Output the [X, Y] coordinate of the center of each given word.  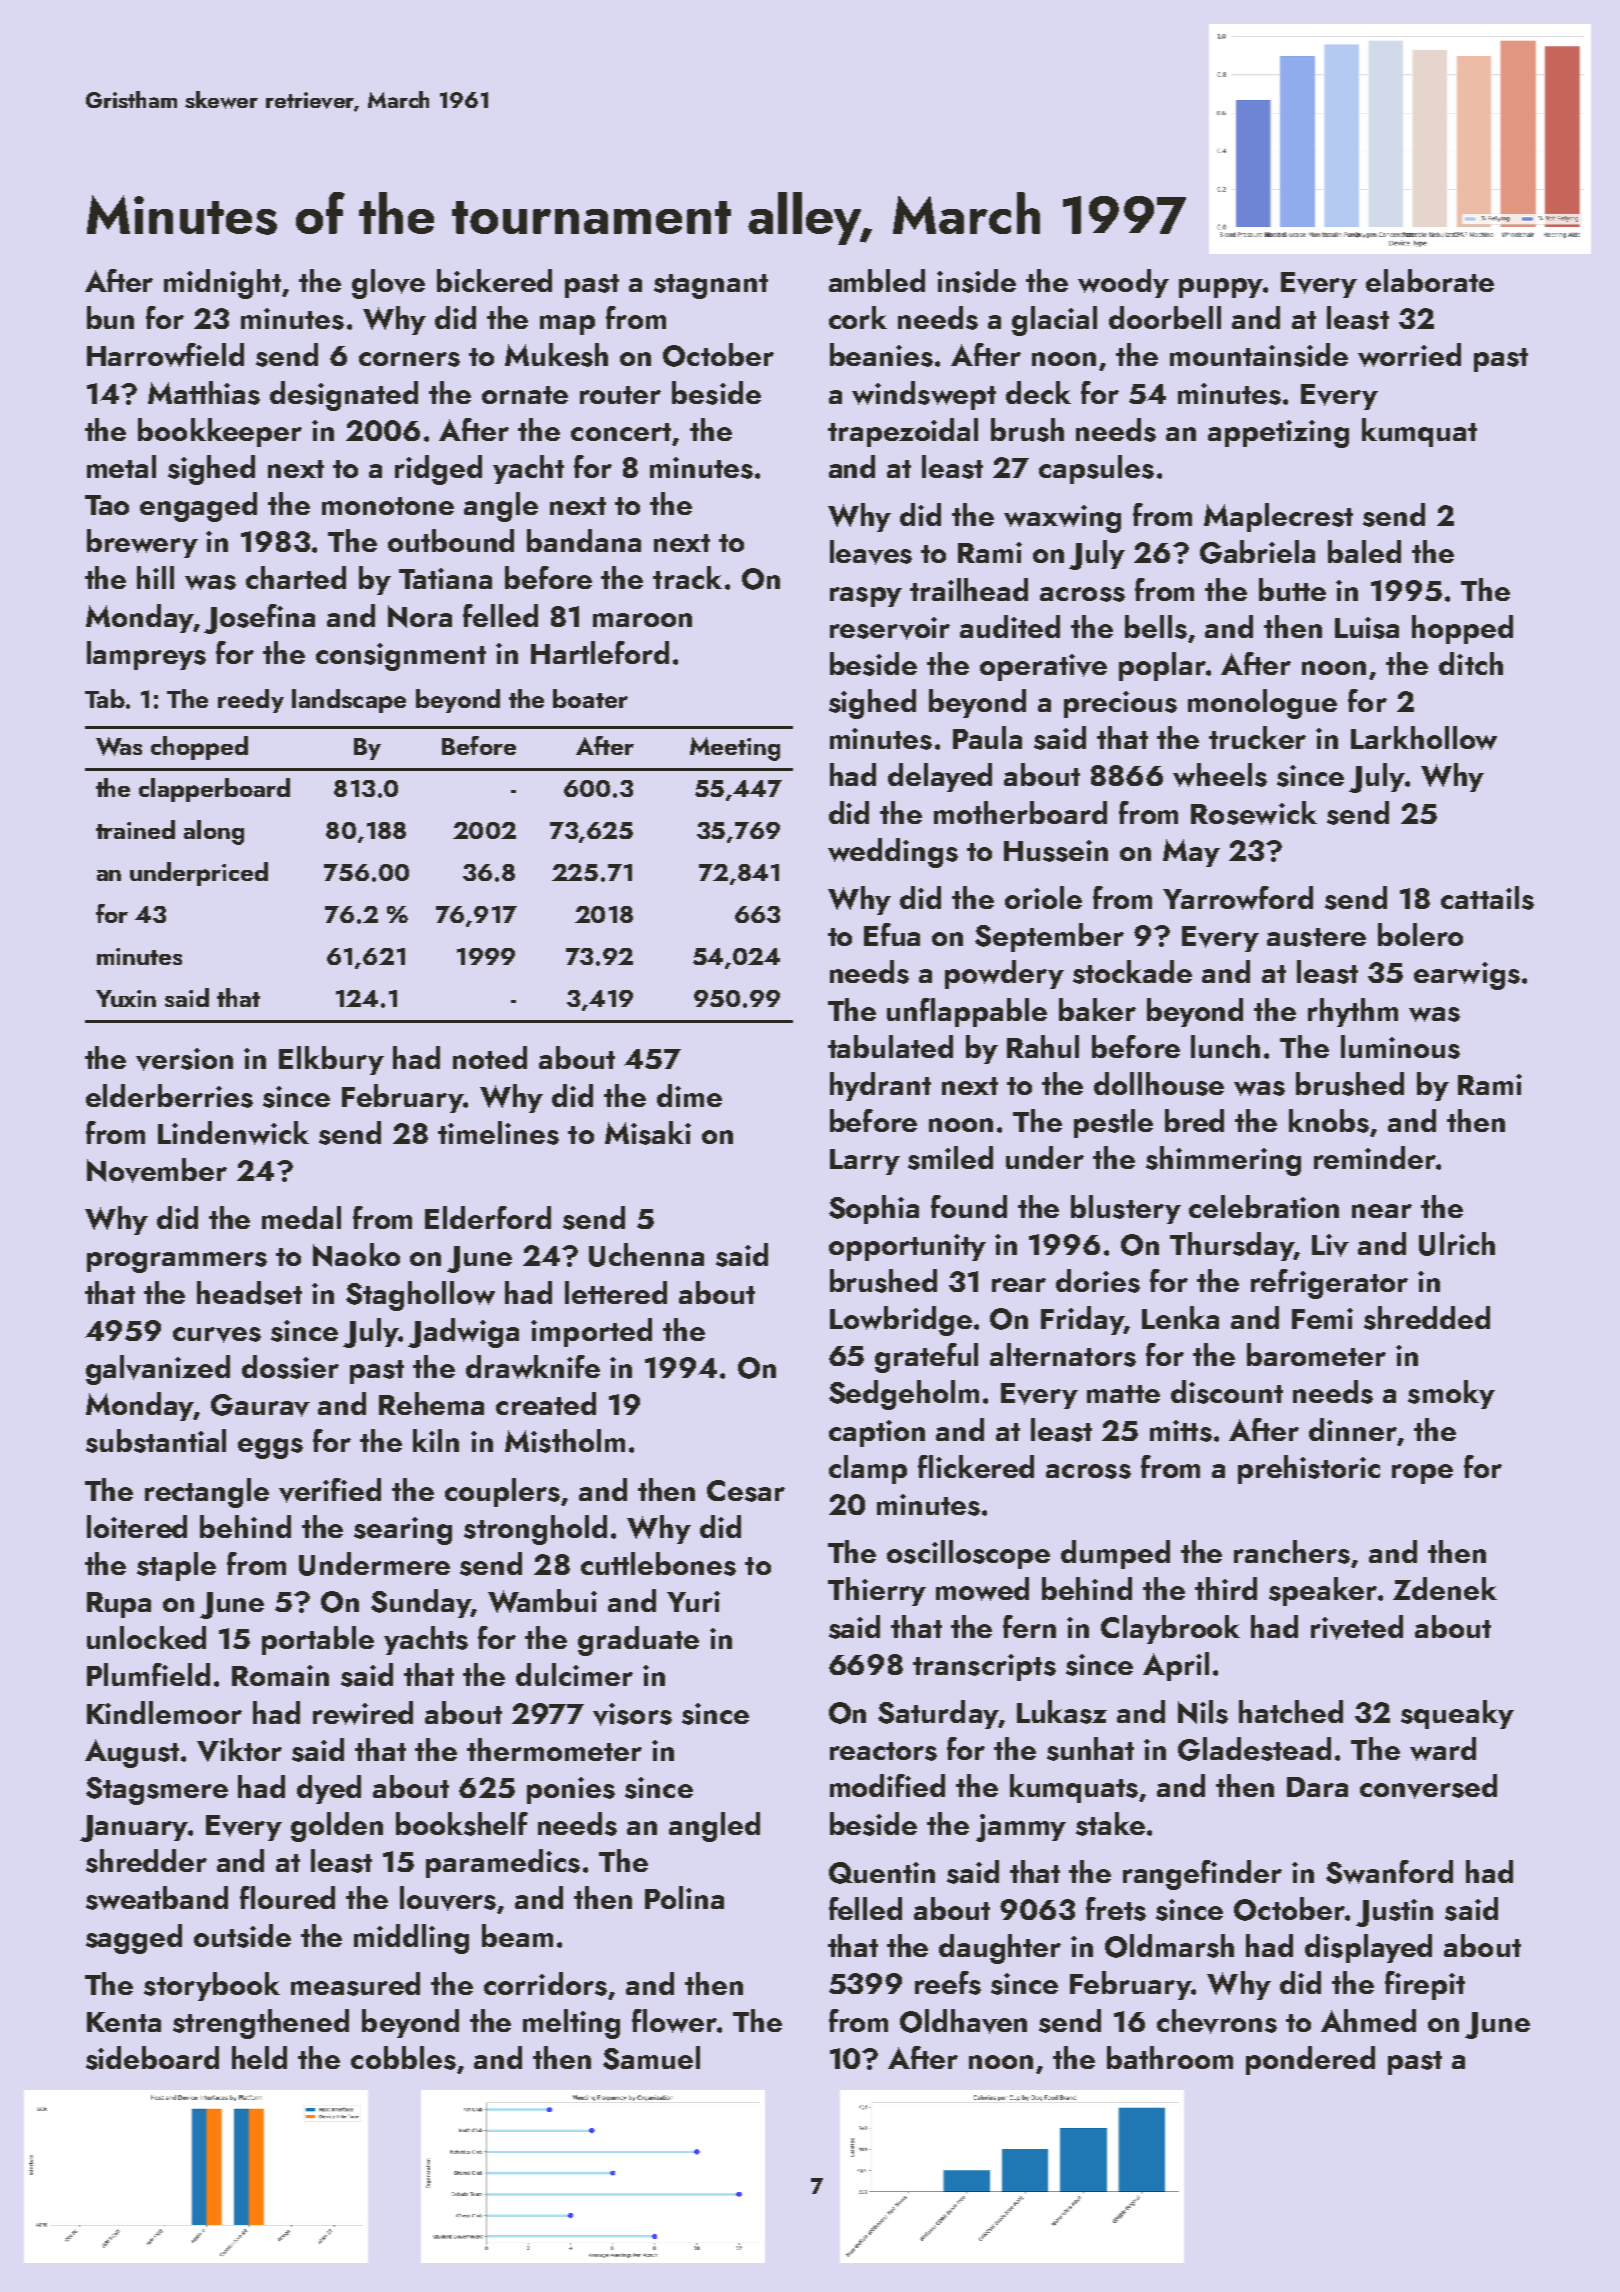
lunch [1225, 1046]
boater [590, 698]
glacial [1054, 321]
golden [337, 1827]
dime [689, 1095]
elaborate [1430, 280]
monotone [388, 506]
